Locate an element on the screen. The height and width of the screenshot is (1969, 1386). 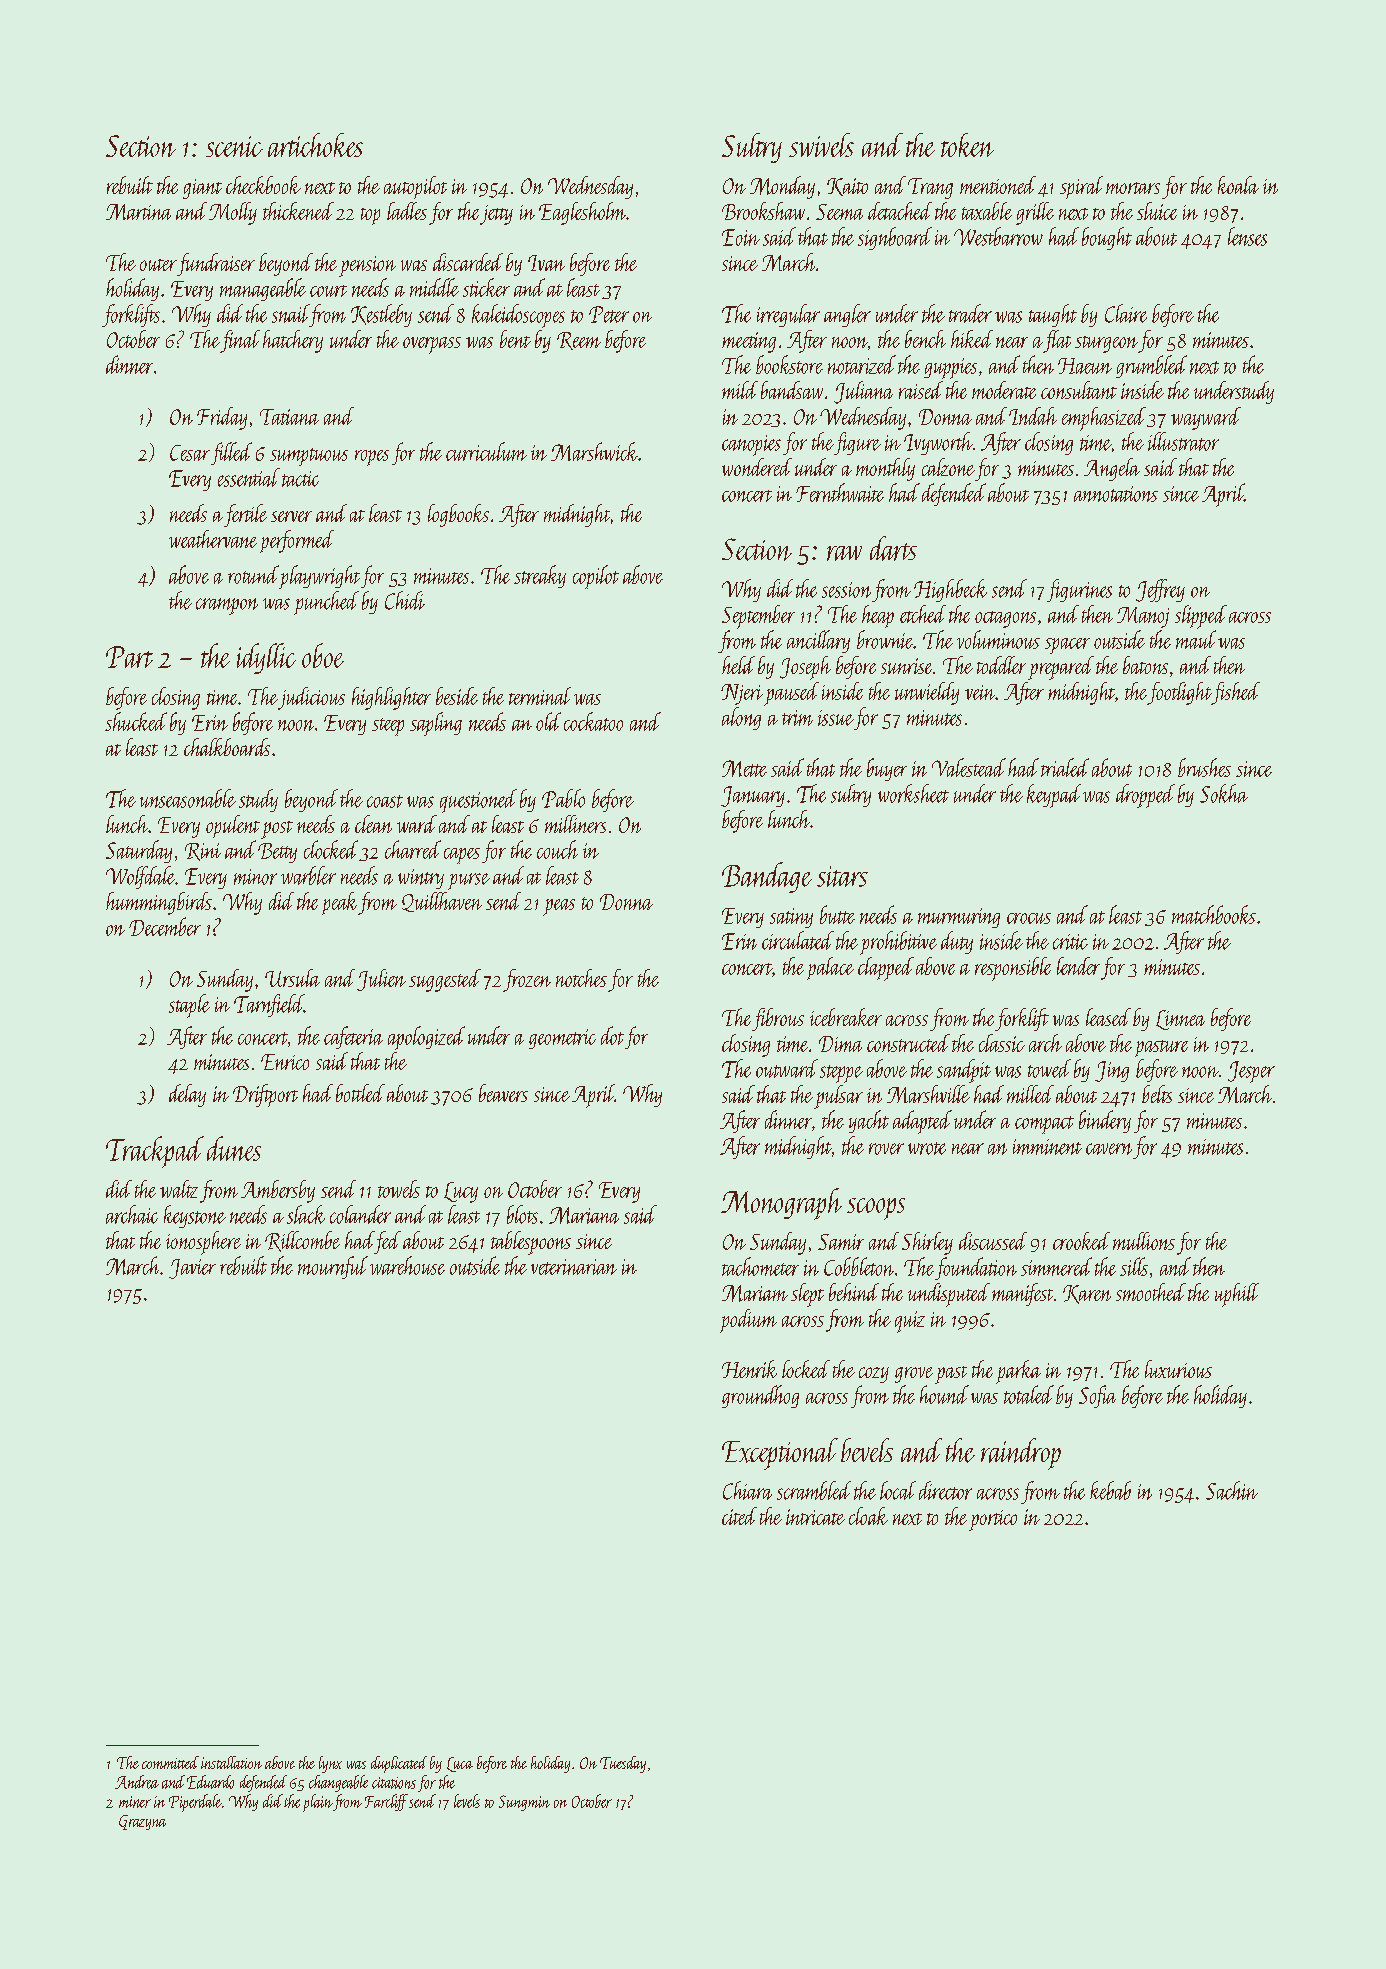
tachometer is located at coordinates (760, 1266).
